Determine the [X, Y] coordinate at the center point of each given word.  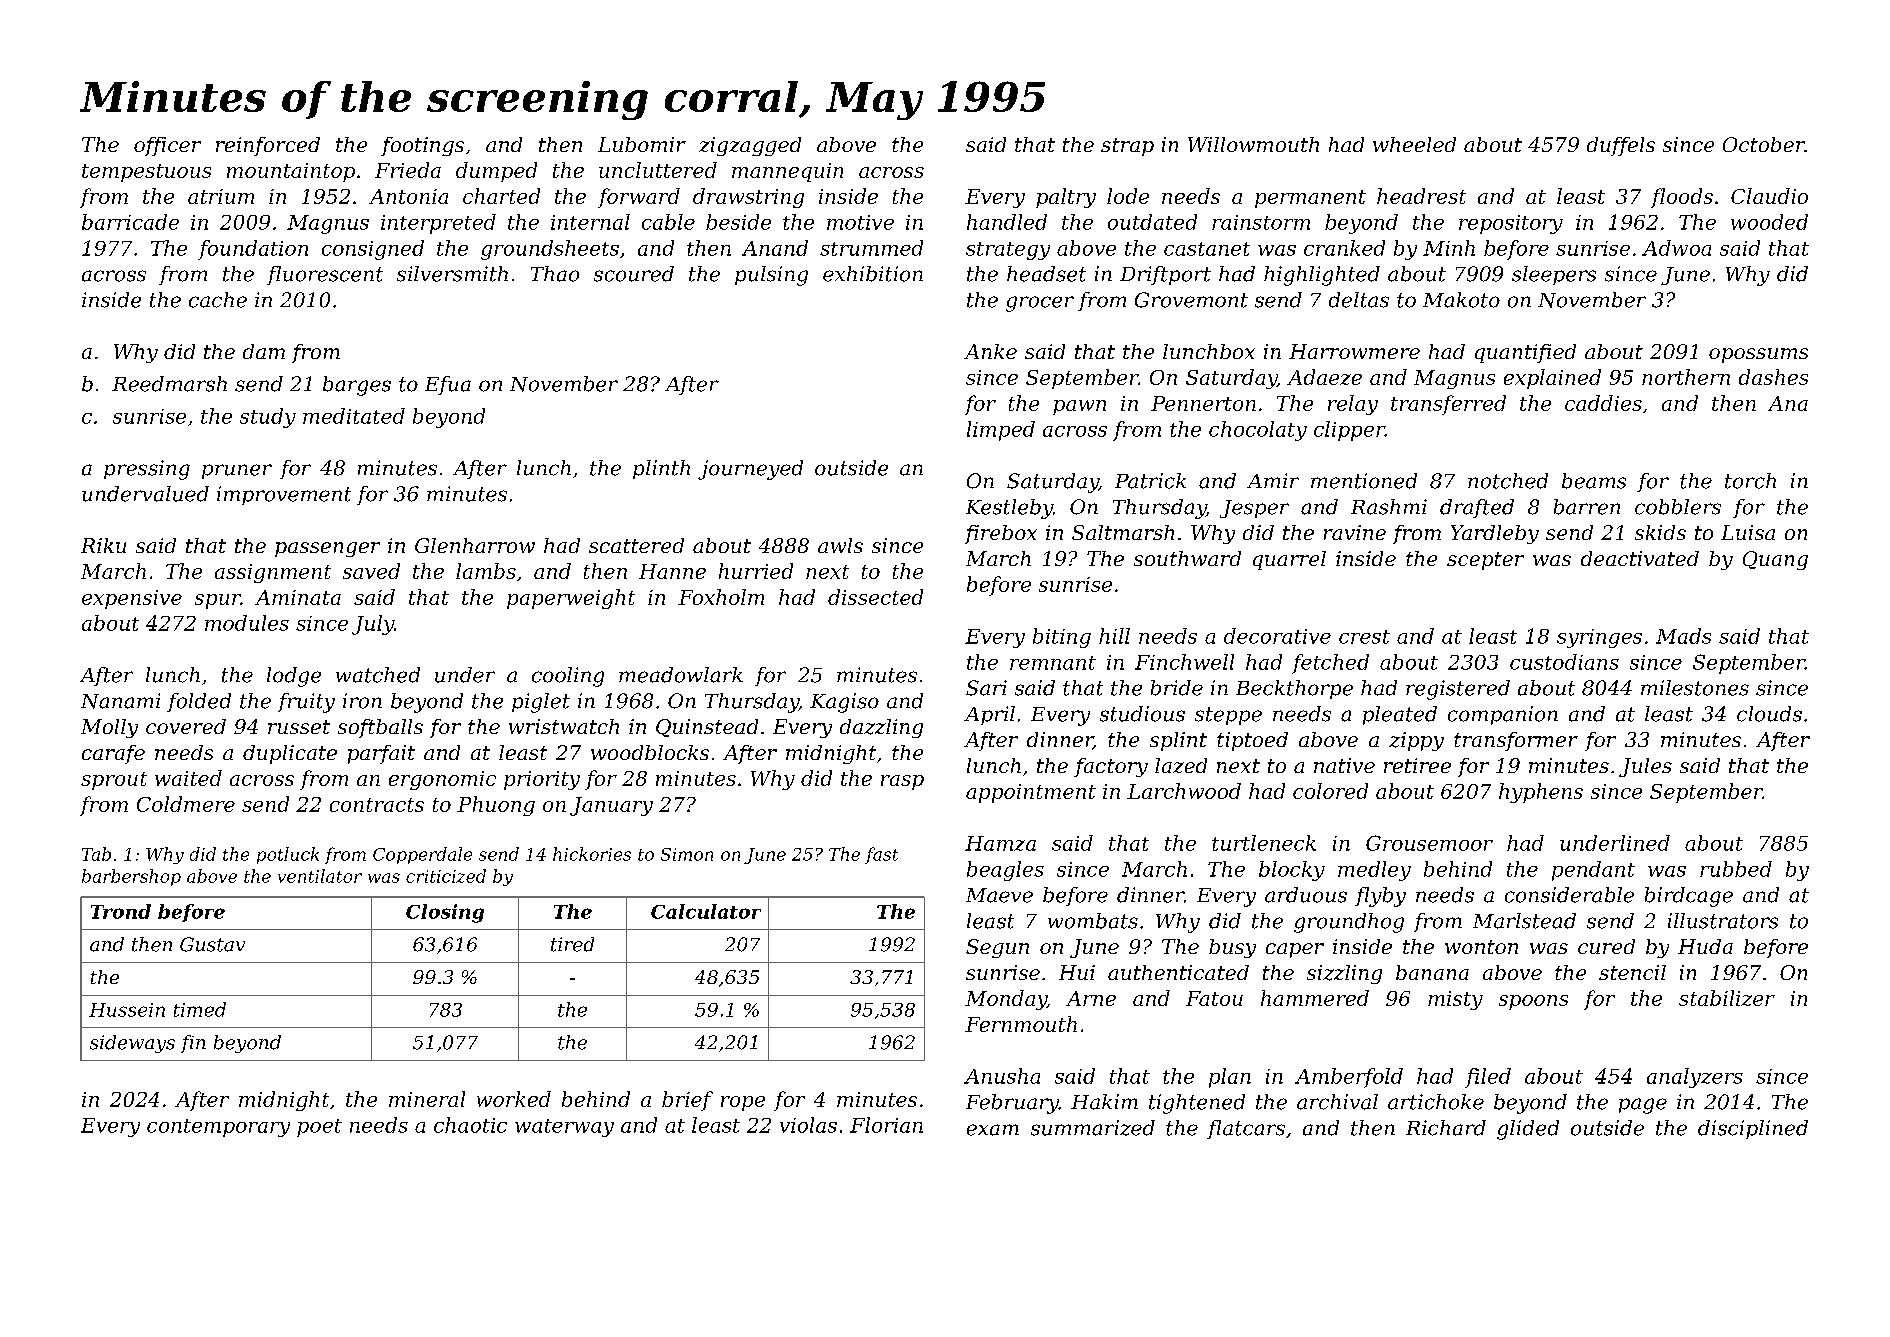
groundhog [1349, 923]
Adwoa [1676, 248]
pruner [237, 471]
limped [1001, 431]
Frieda [408, 170]
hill [1114, 636]
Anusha [1002, 1076]
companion [1503, 715]
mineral [427, 1099]
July [373, 625]
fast [881, 855]
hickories [592, 854]
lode [1128, 196]
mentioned [1364, 481]
